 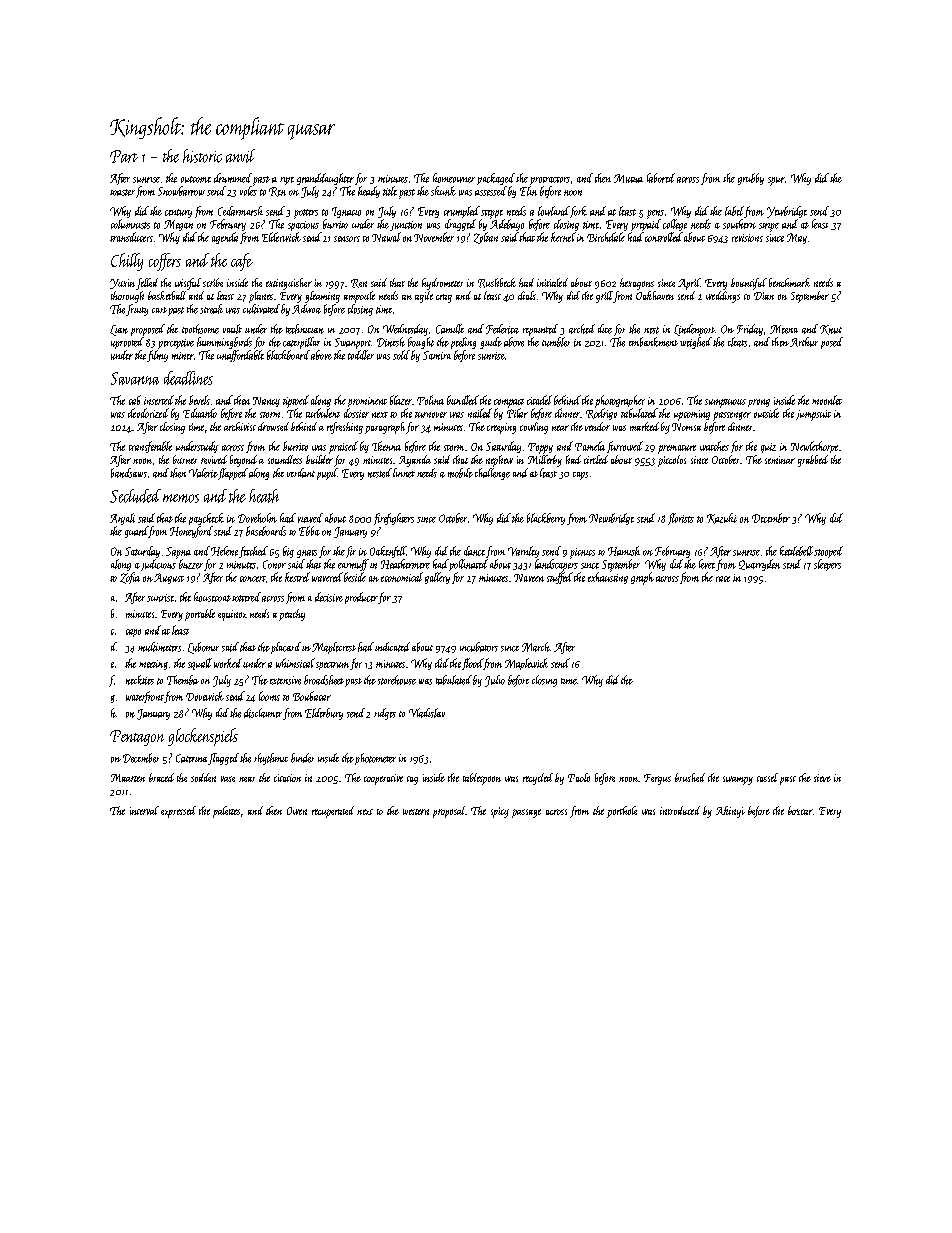 I want to click on Pentagon, so click(x=137, y=738).
